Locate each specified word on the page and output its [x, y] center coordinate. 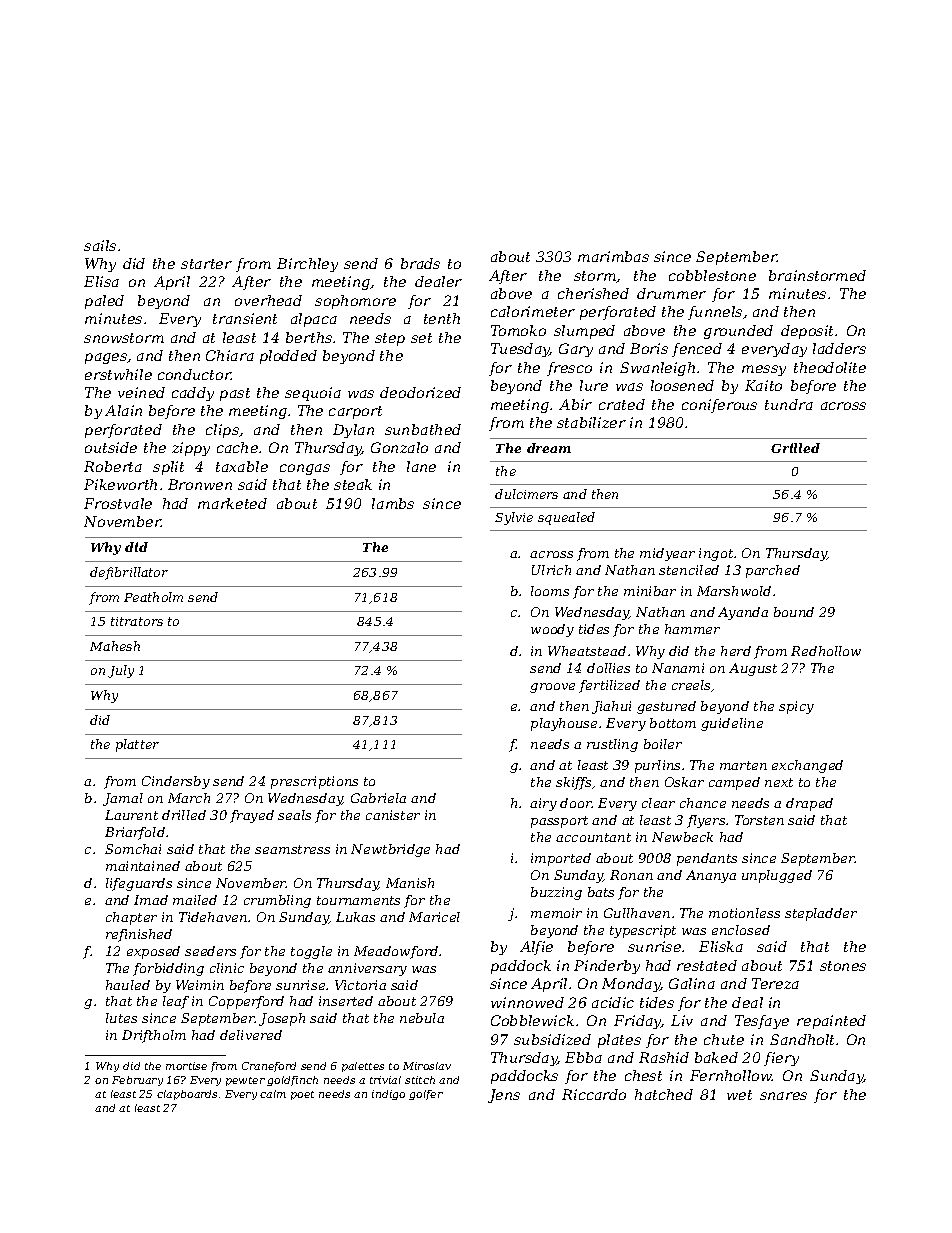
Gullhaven [637, 913]
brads [420, 263]
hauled [128, 985]
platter [137, 745]
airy [543, 804]
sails [100, 245]
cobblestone [712, 275]
